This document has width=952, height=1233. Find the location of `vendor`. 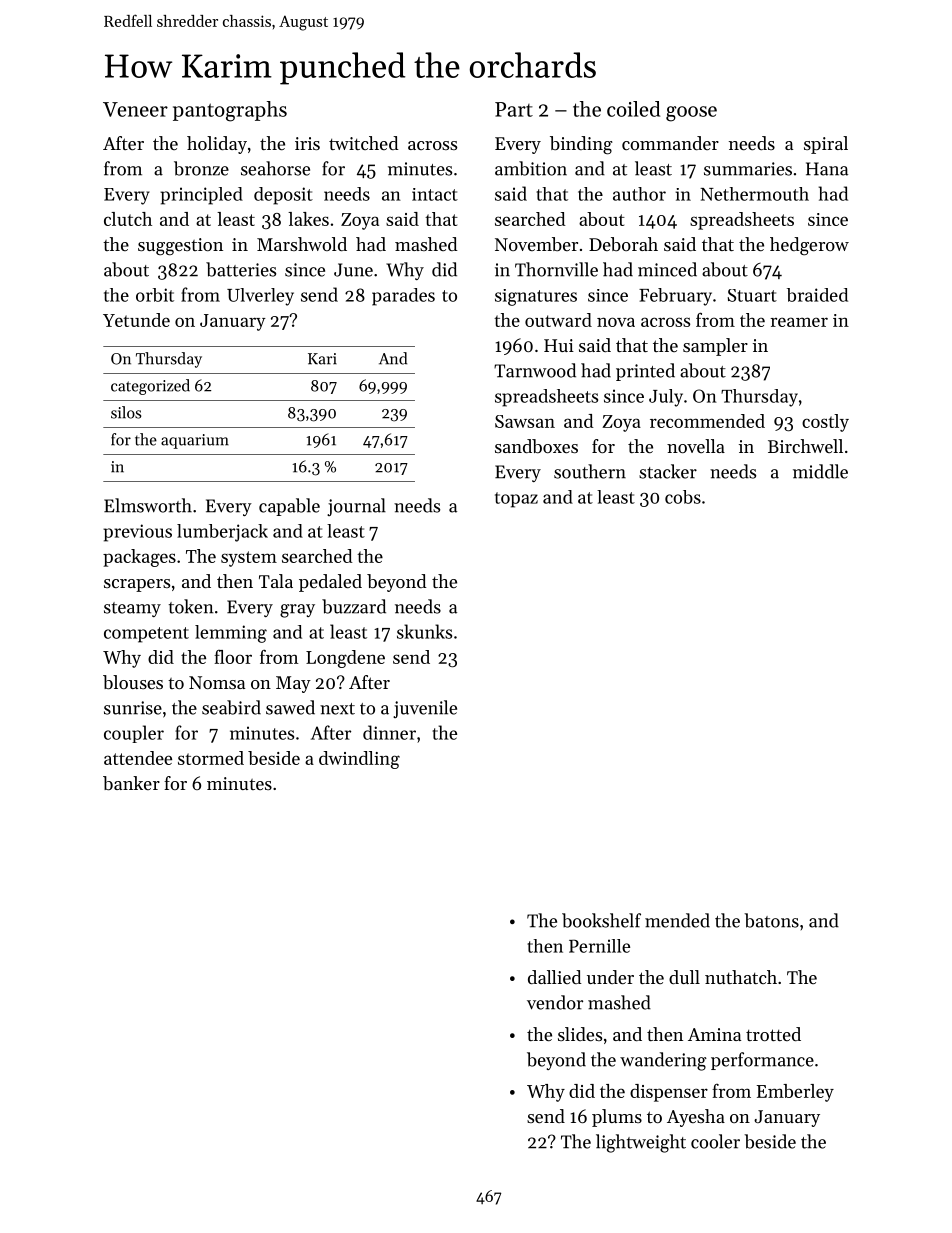

vendor is located at coordinates (555, 1002).
